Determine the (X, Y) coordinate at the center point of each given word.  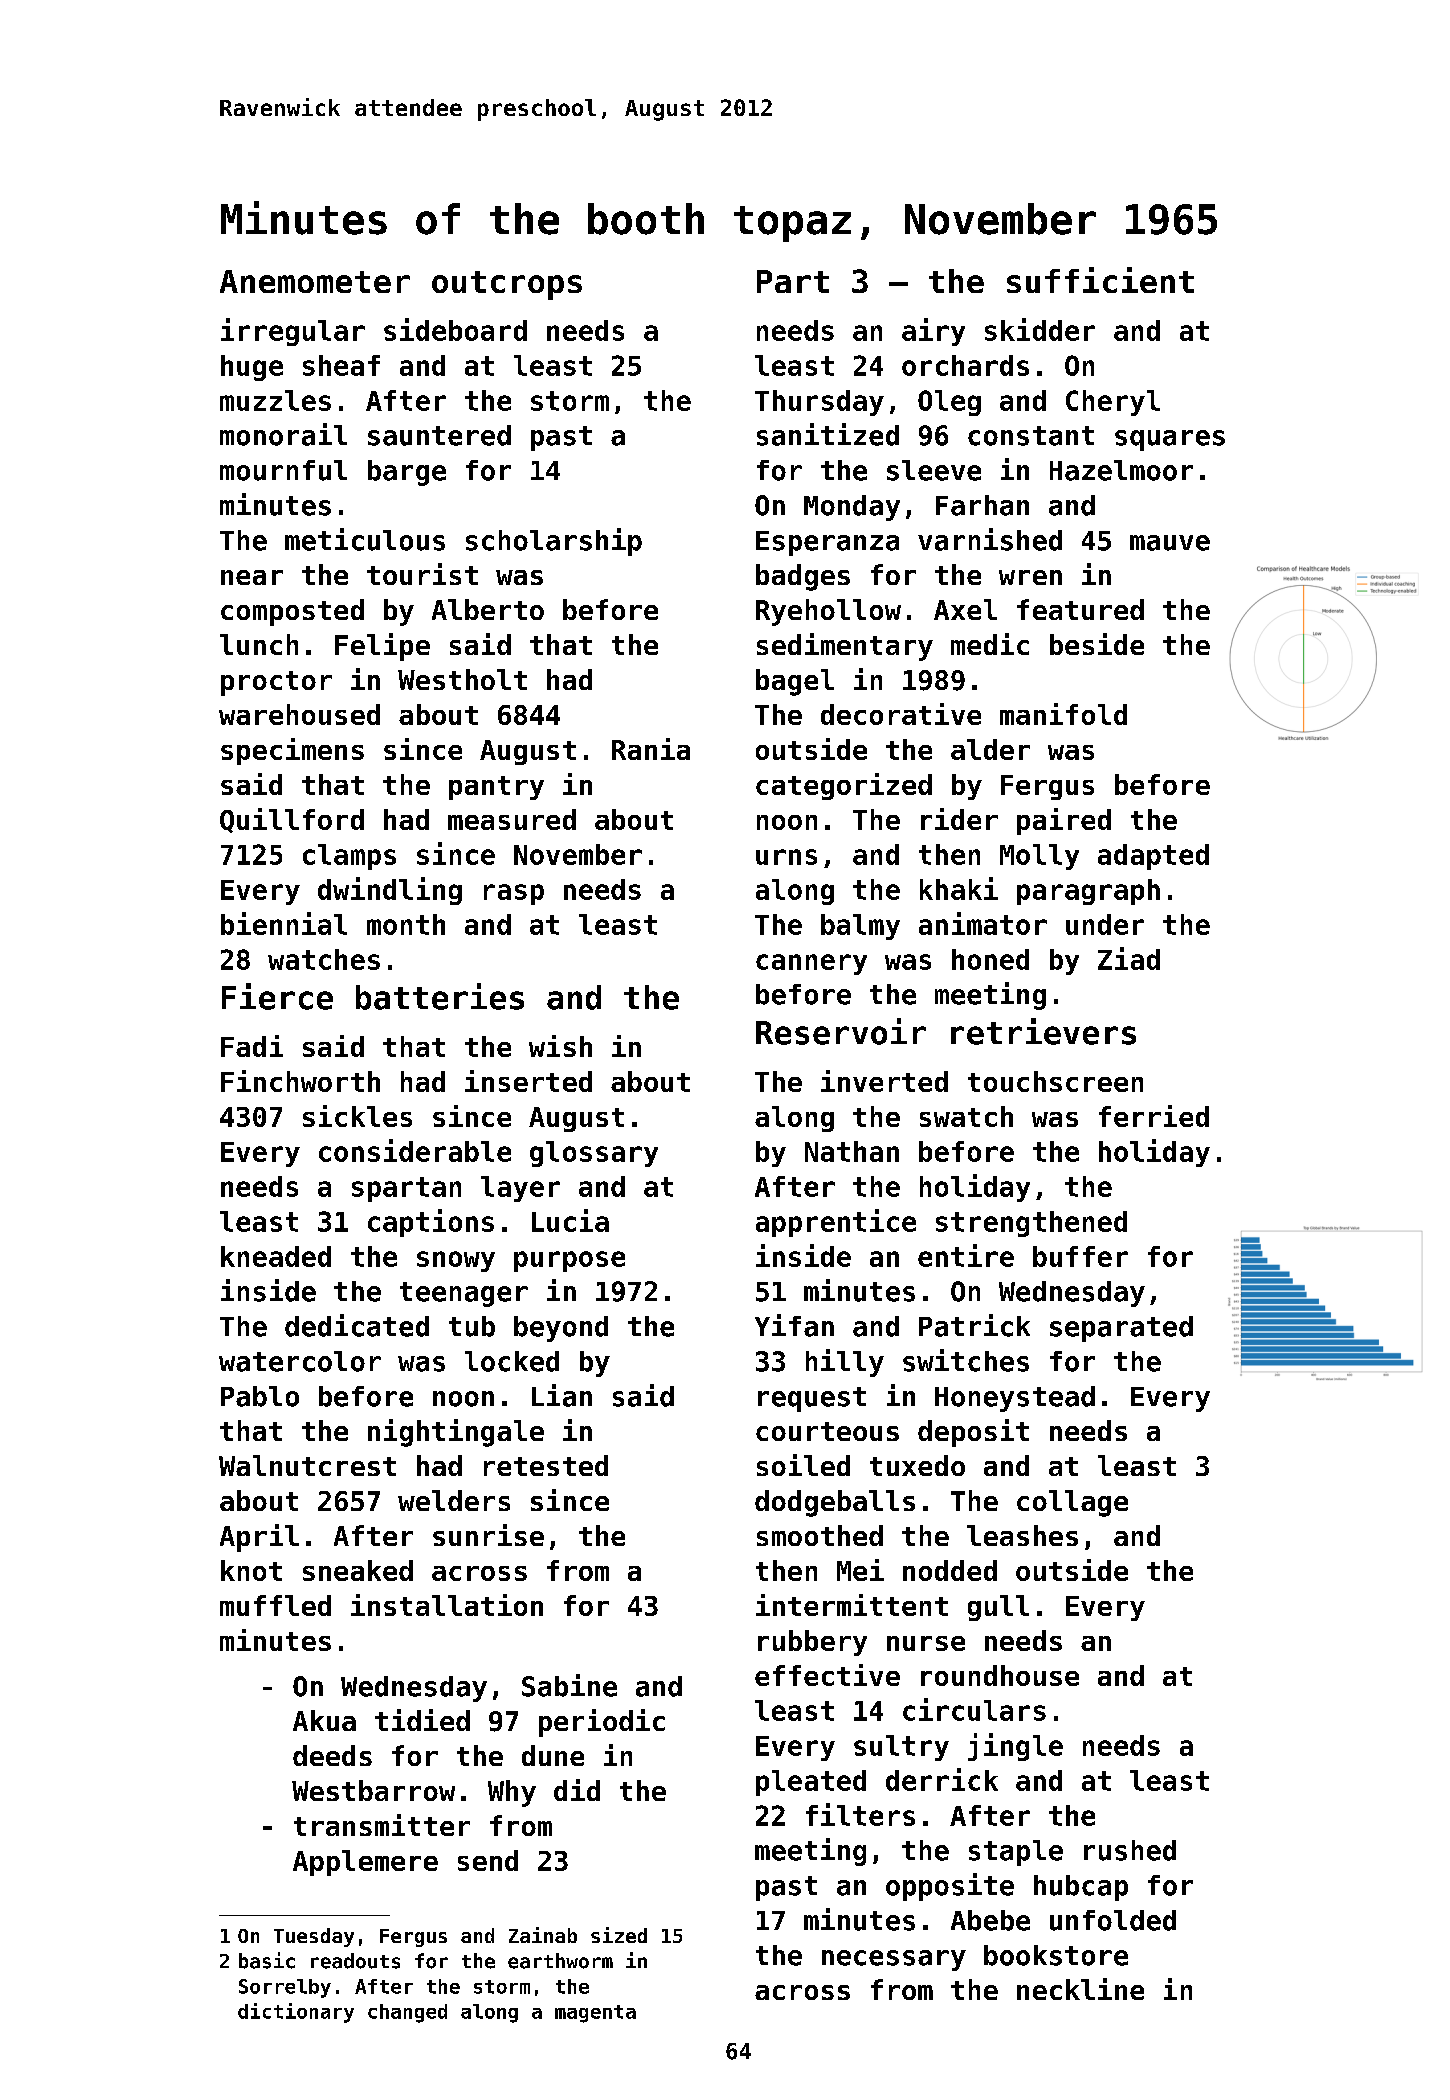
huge (252, 368)
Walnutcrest (307, 1465)
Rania (651, 749)
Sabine (569, 1685)
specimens (292, 751)
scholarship (554, 542)
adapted (1153, 857)
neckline (1080, 1989)
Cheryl (1113, 403)
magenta (595, 2014)
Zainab (543, 1935)
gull (998, 1608)
